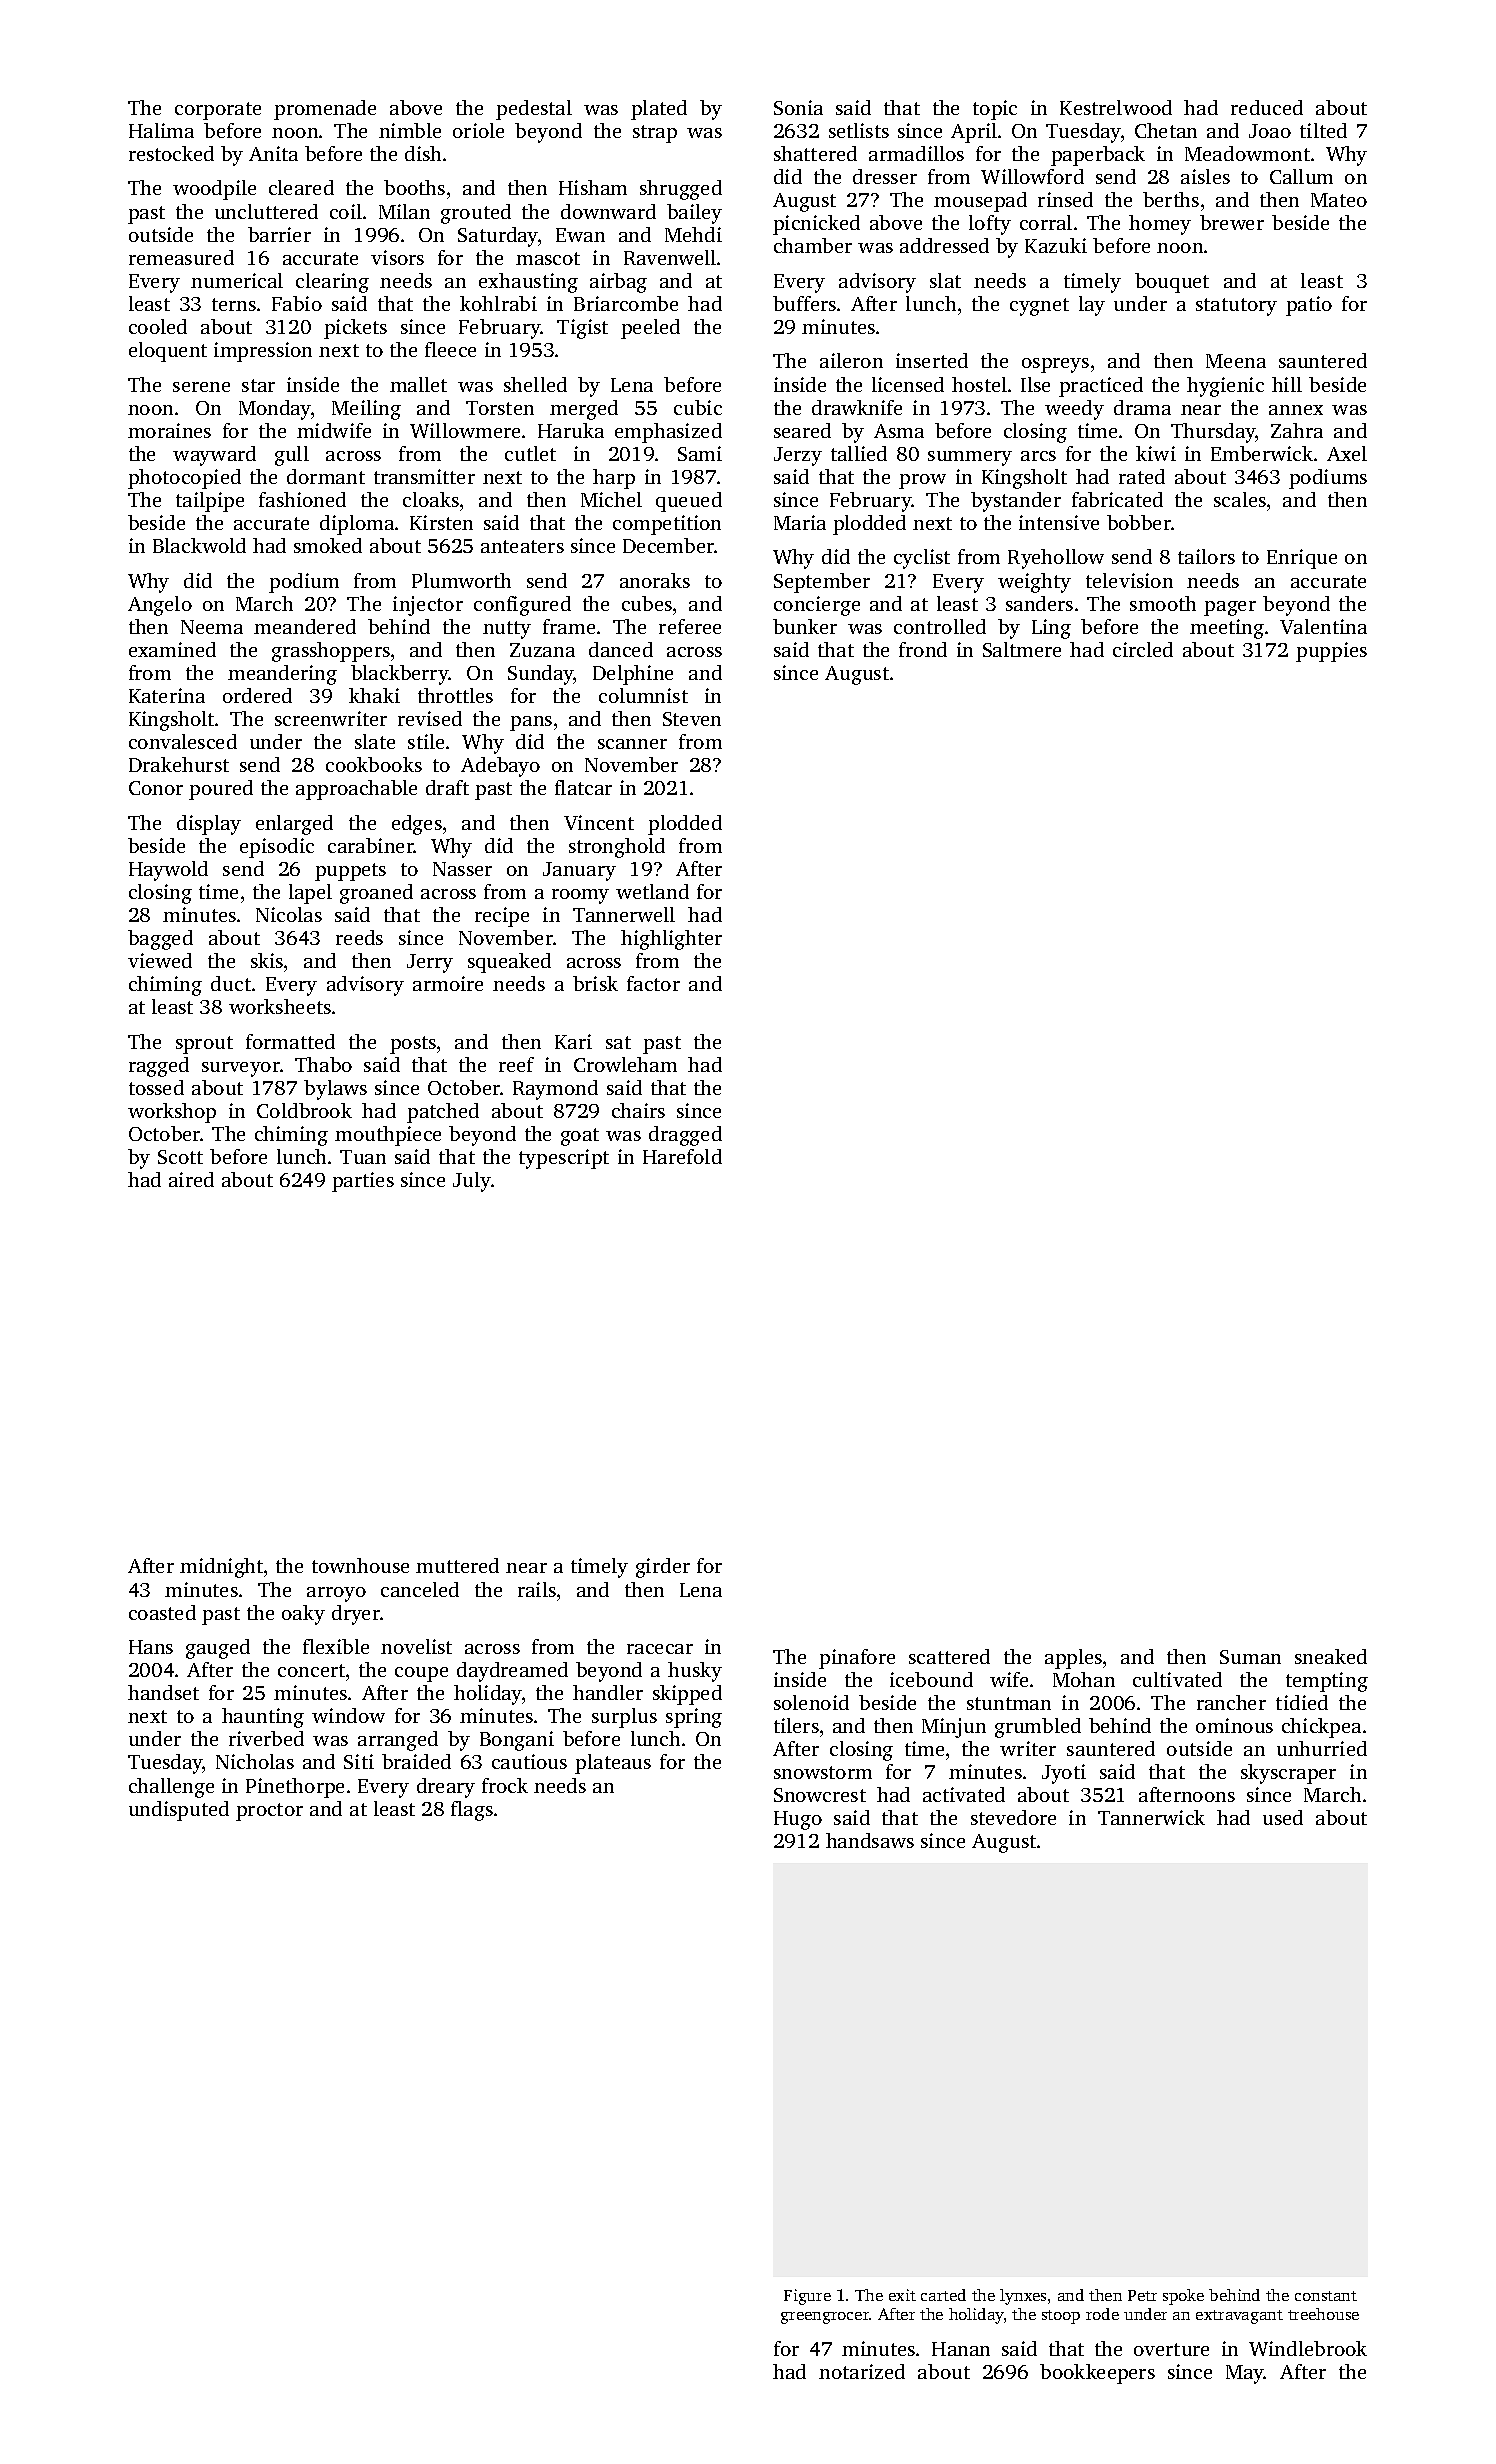 Image resolution: width=1496 pixels, height=2464 pixels. What do you see at coordinates (363, 1182) in the screenshot?
I see `parties` at bounding box center [363, 1182].
